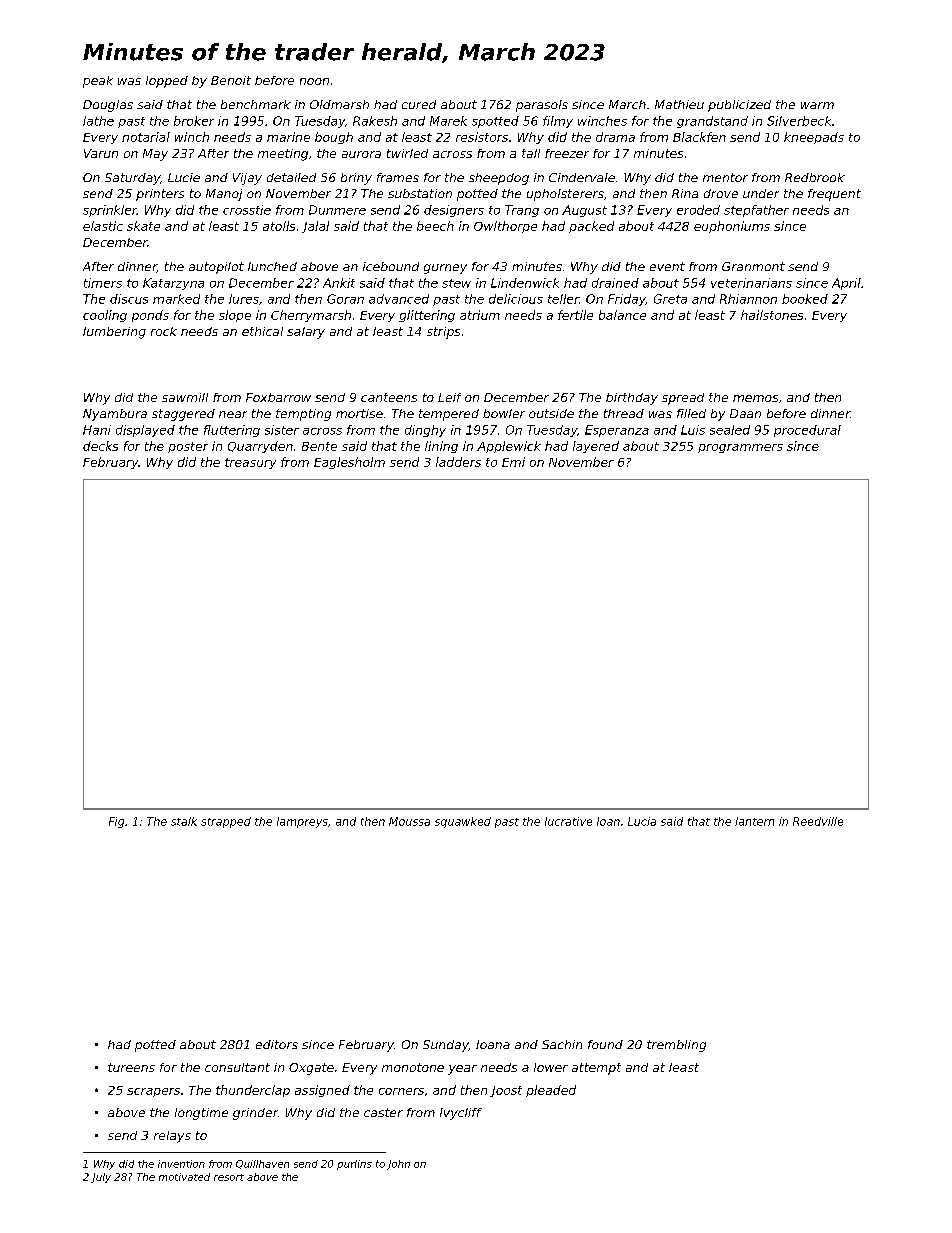 The height and width of the image is (1233, 952). Describe the element at coordinates (817, 105) in the image. I see `warm` at that location.
